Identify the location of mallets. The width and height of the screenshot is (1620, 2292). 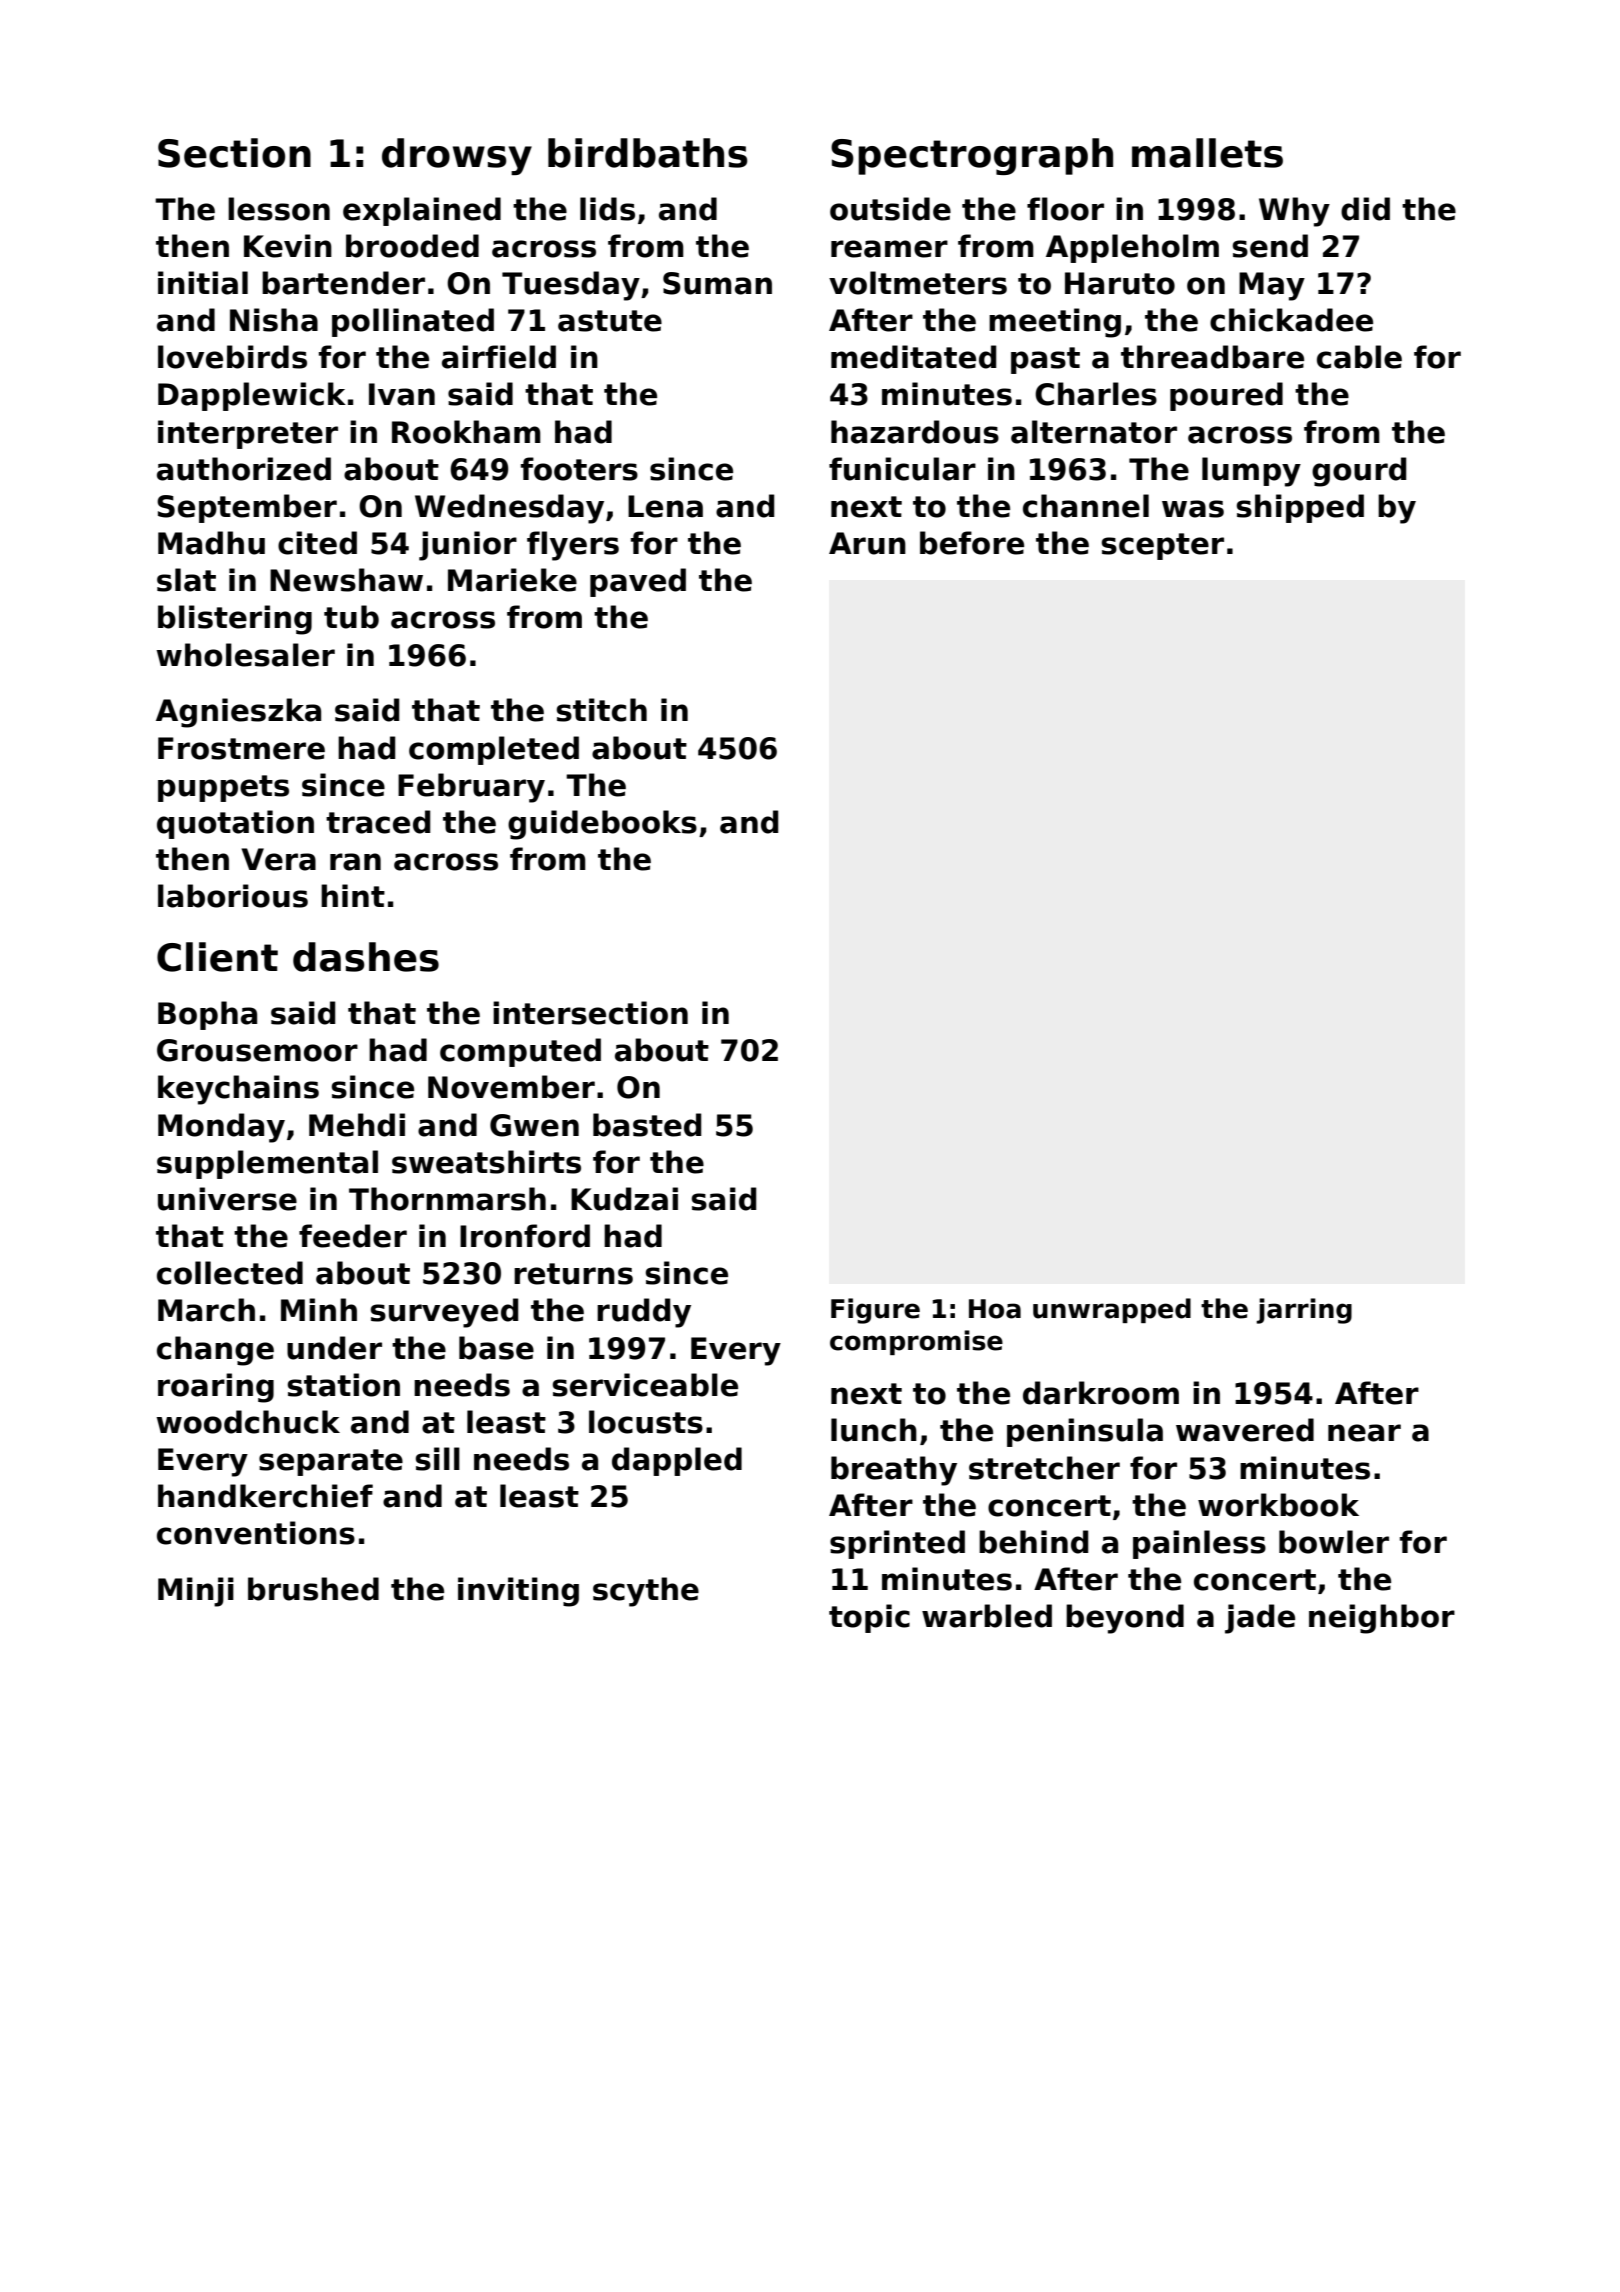
(1207, 153).
